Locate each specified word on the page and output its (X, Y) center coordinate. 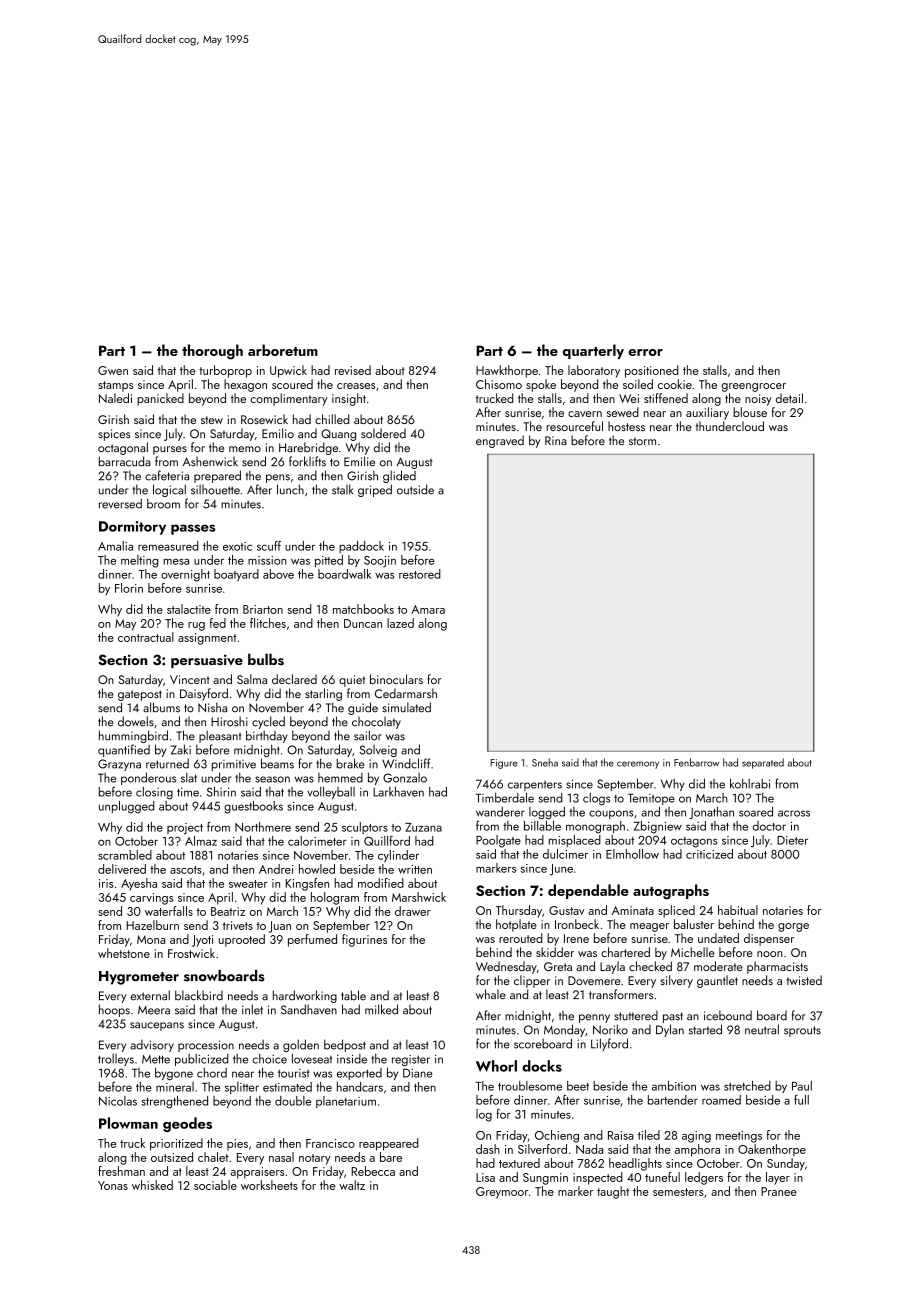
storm (642, 441)
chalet (213, 1157)
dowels (136, 721)
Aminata (633, 910)
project (185, 828)
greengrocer (754, 387)
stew (212, 420)
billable (542, 826)
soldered (383, 433)
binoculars (396, 679)
